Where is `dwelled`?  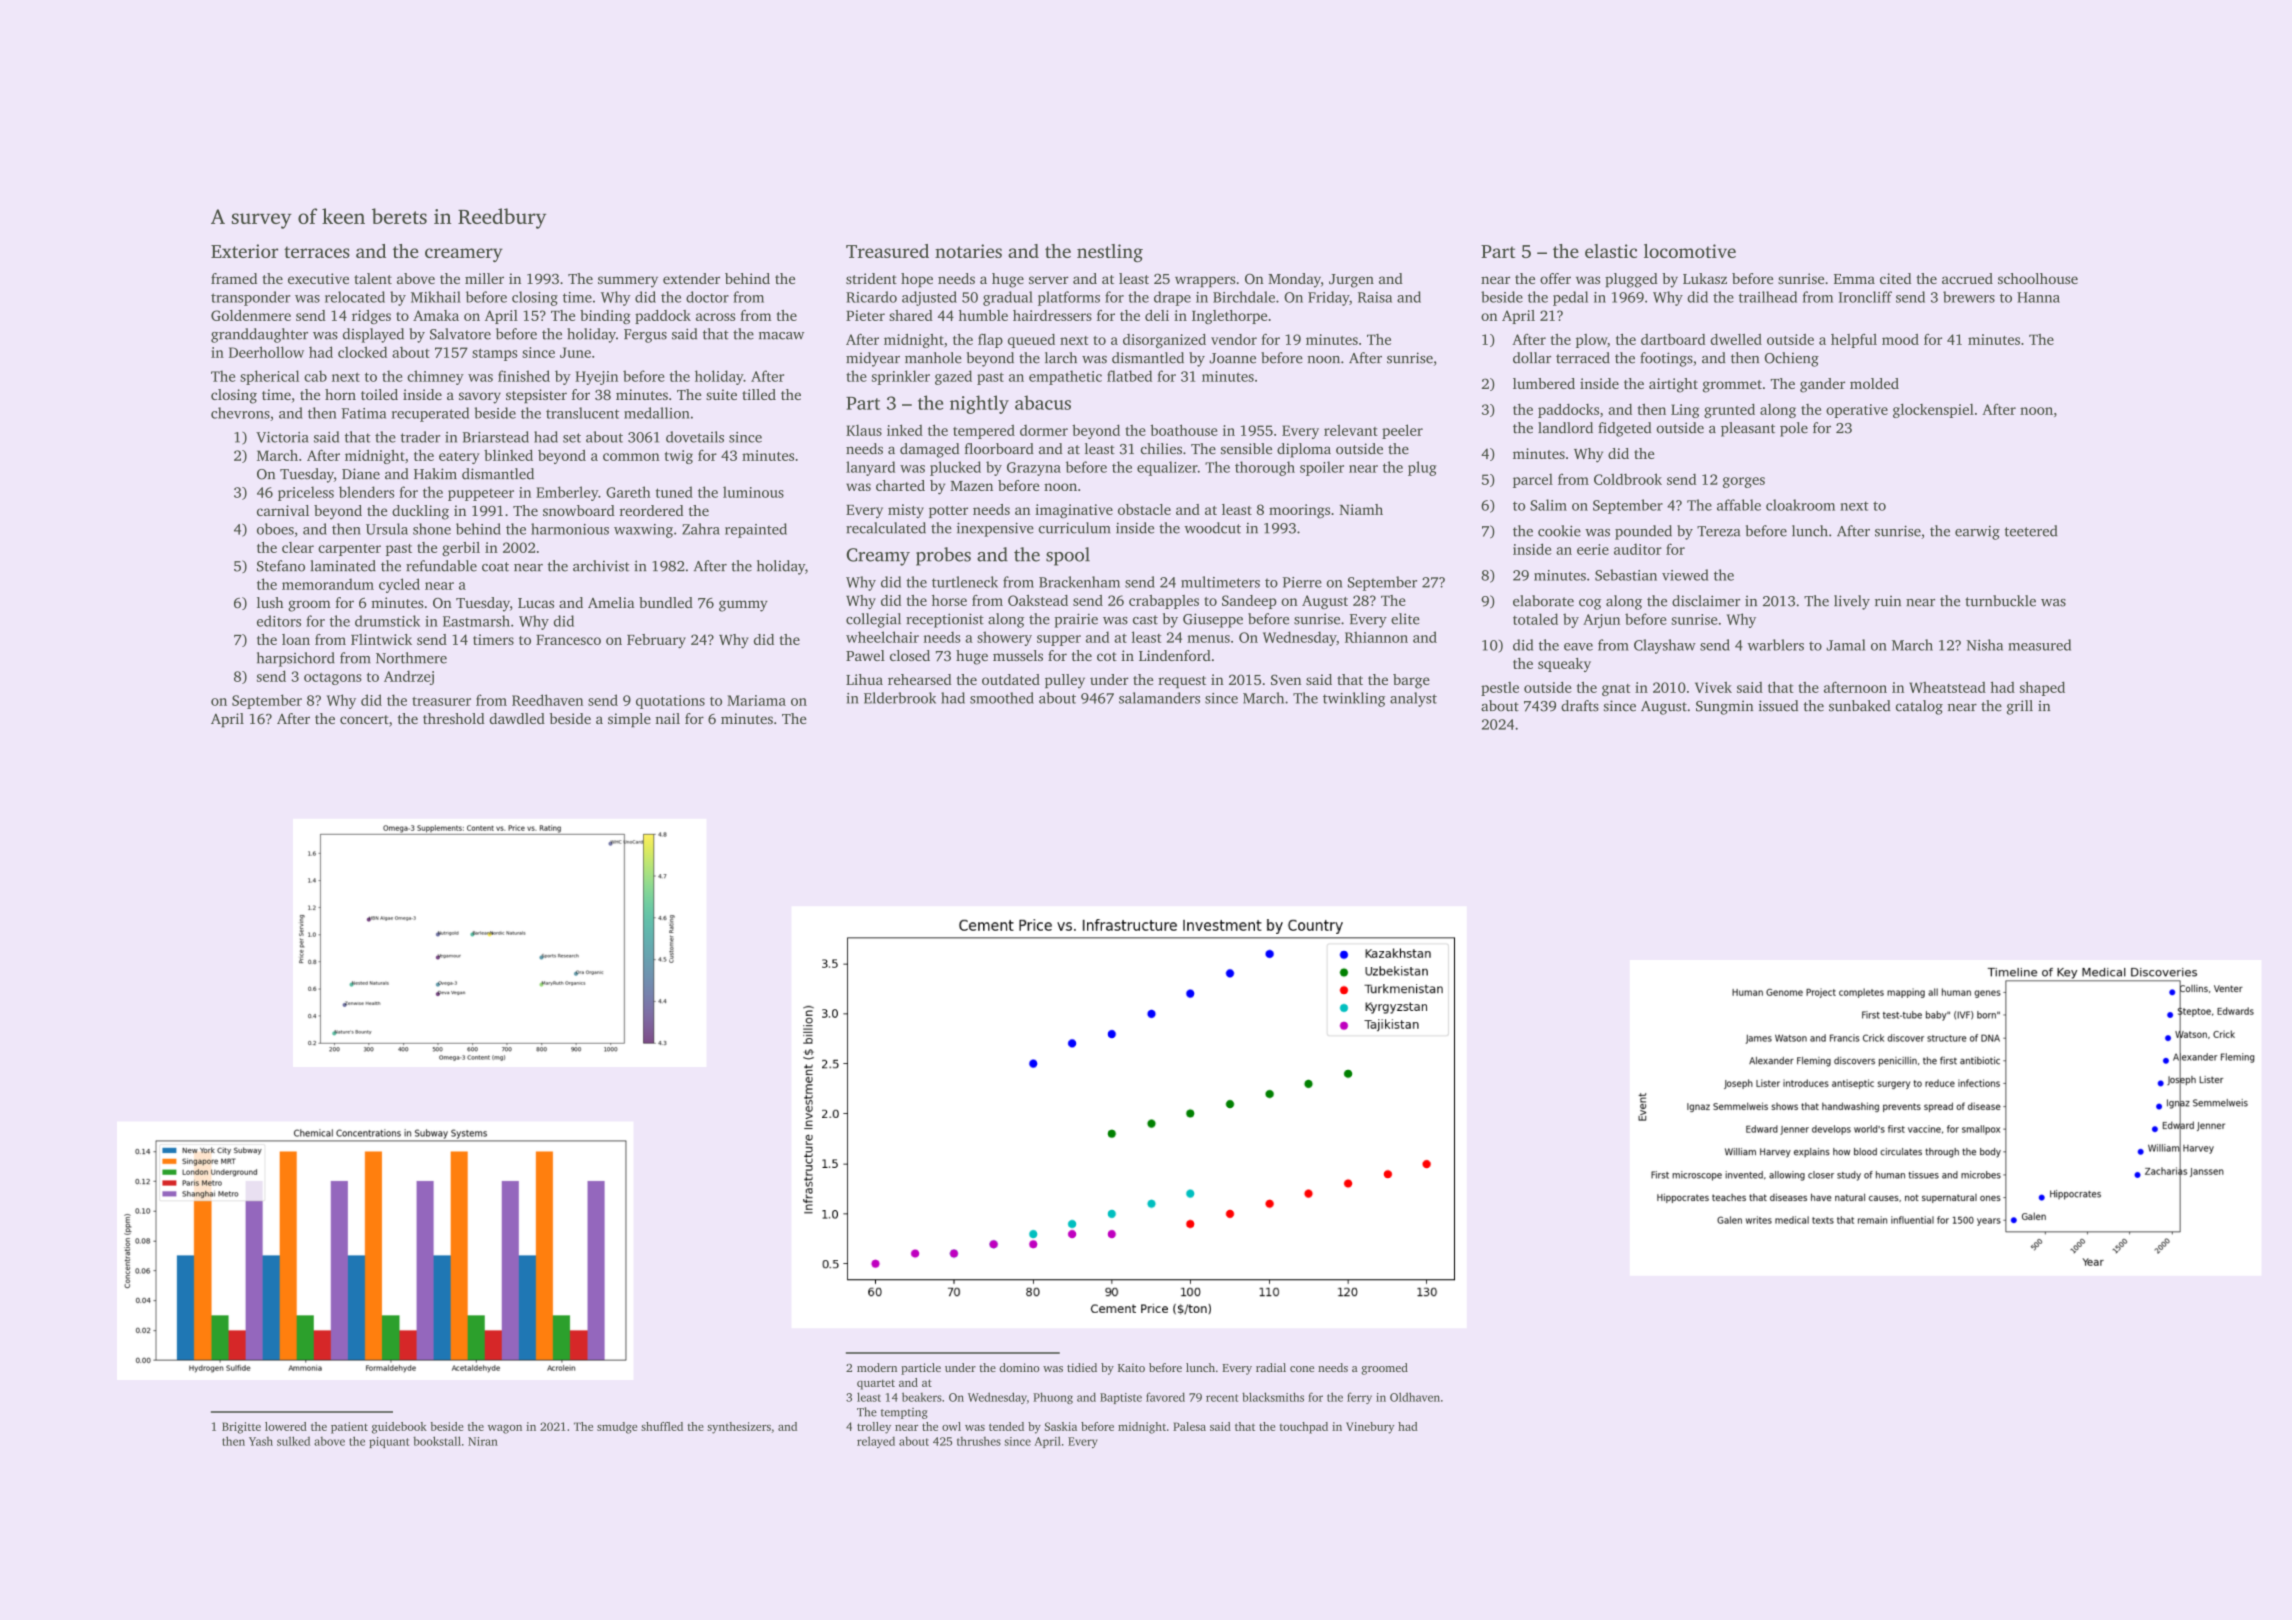
dwelled is located at coordinates (1736, 339).
